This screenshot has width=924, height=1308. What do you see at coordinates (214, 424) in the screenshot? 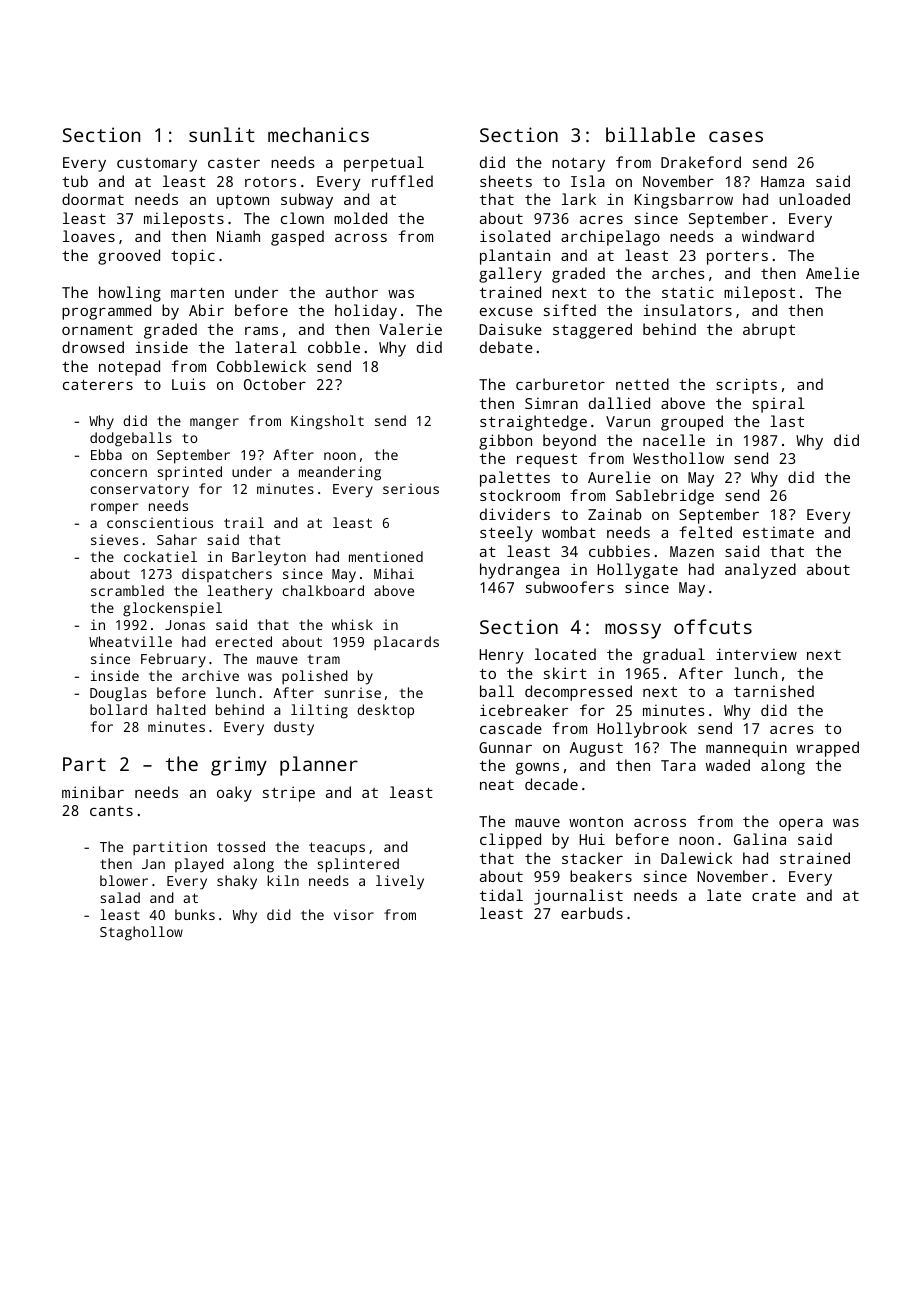
I see `manger` at bounding box center [214, 424].
